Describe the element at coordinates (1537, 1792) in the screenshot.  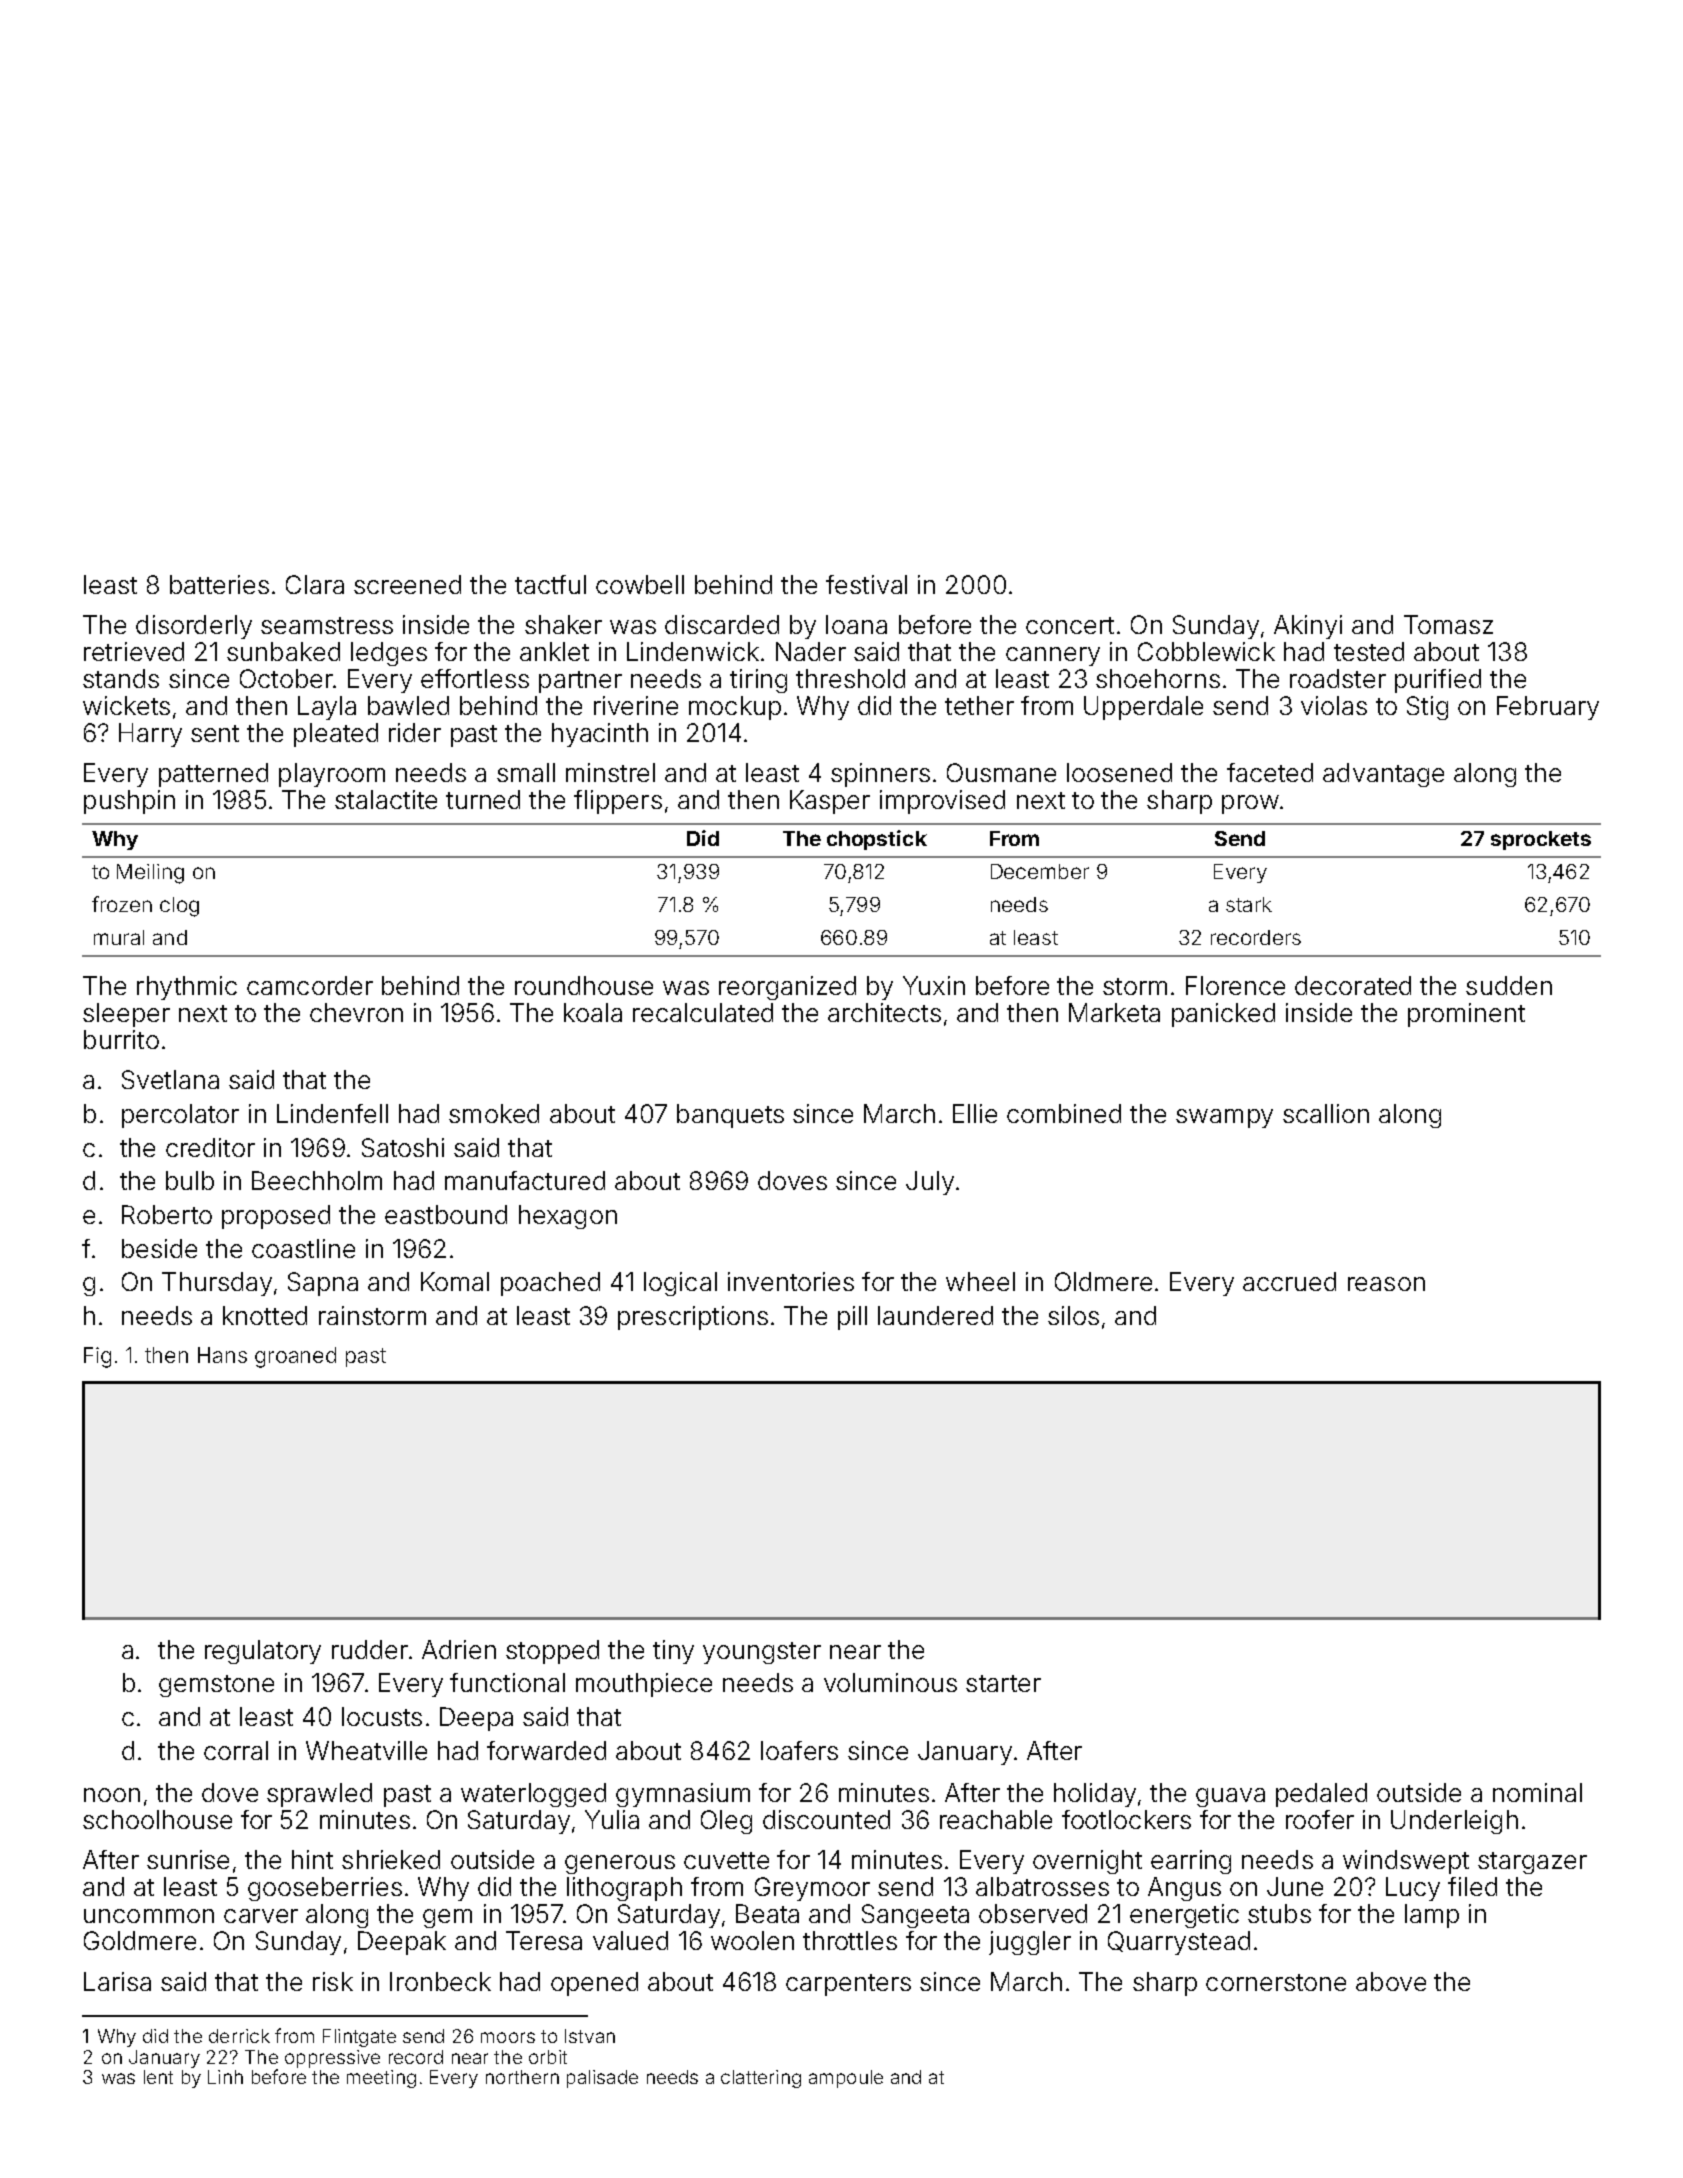
I see `nominal` at that location.
